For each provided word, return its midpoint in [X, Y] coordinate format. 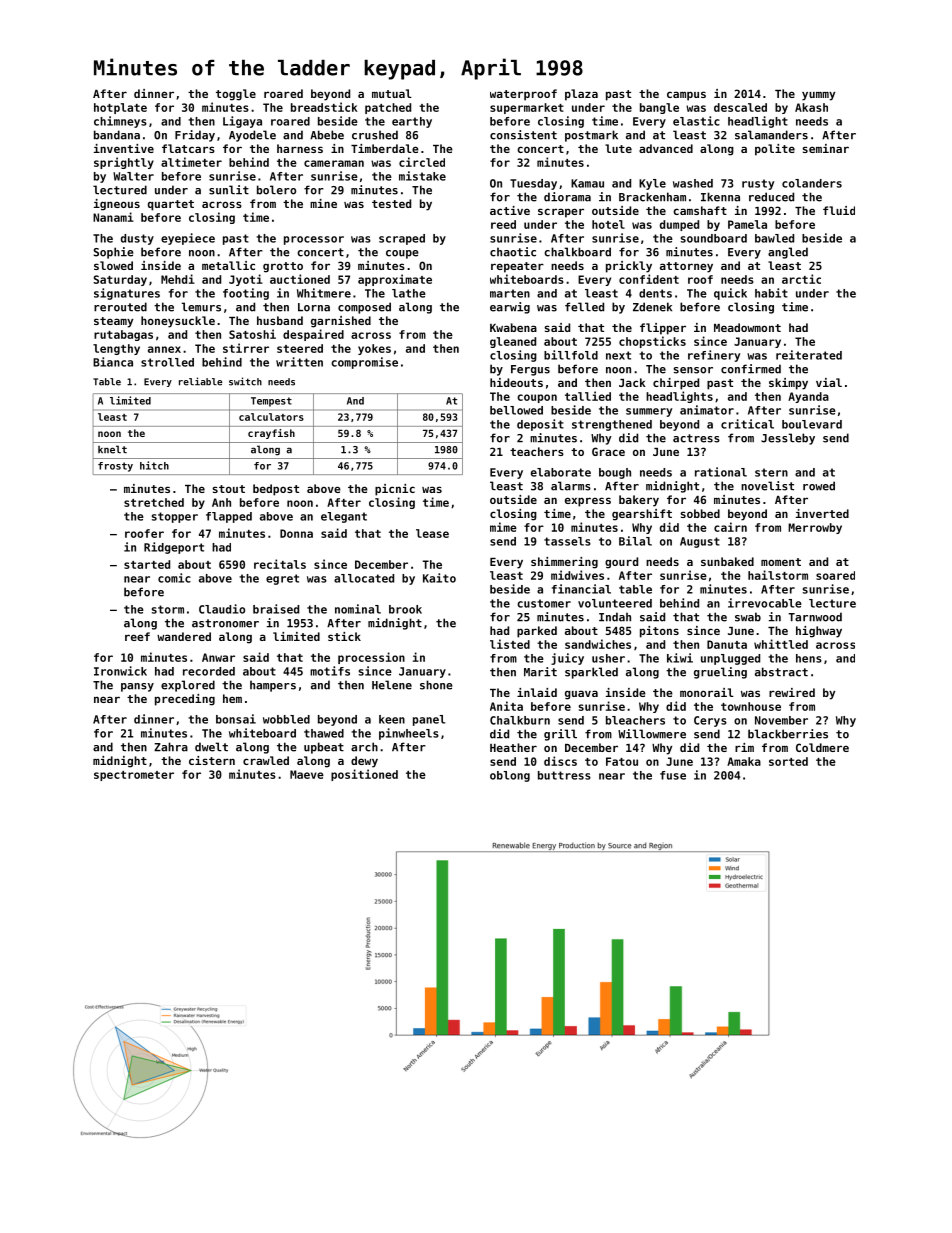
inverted [822, 513]
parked [537, 632]
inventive [124, 148]
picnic [395, 490]
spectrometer [134, 776]
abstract [781, 672]
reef [137, 636]
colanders [812, 183]
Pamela [747, 224]
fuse [673, 775]
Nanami [113, 217]
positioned [364, 775]
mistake [422, 176]
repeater [517, 267]
